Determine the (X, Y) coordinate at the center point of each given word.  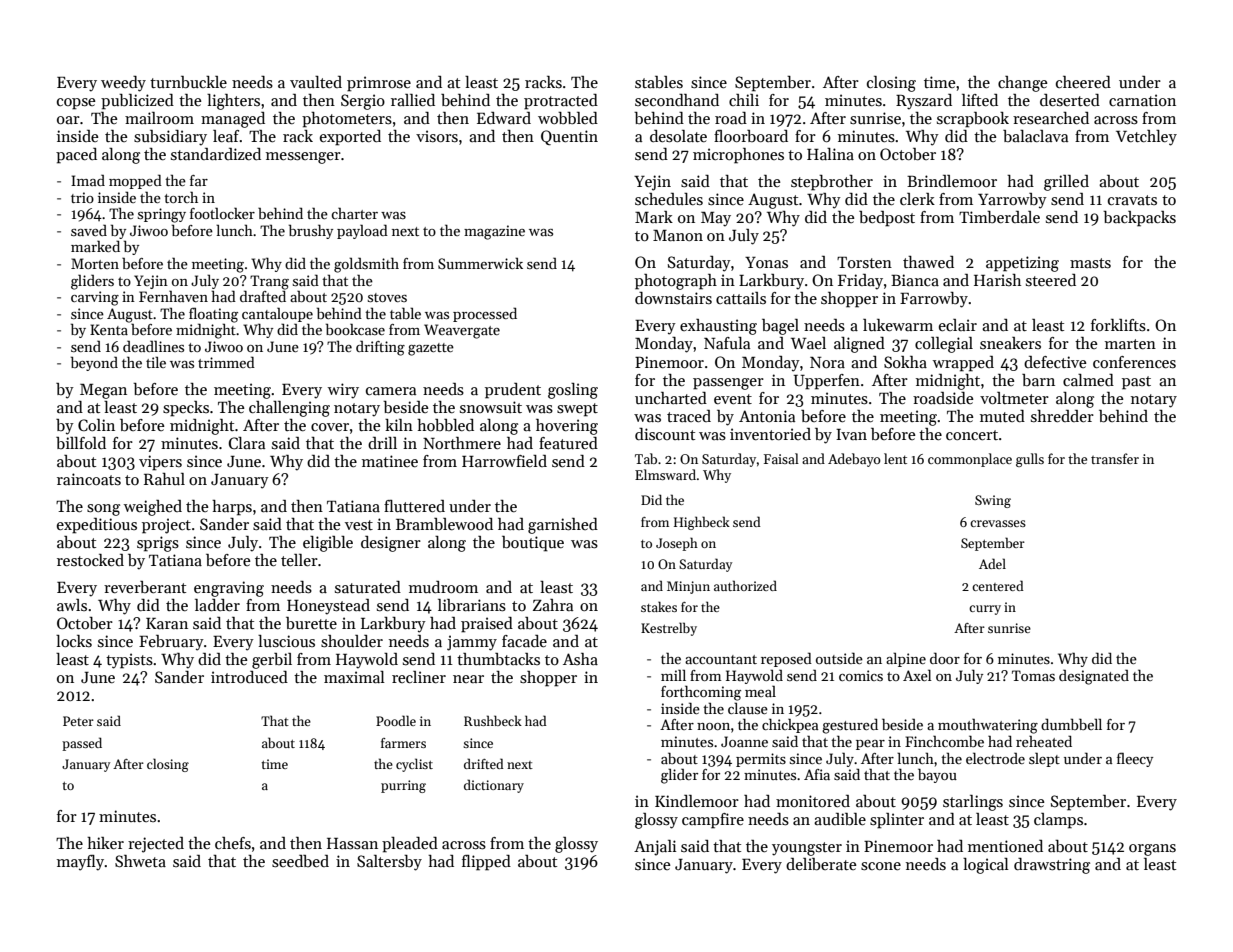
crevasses (998, 523)
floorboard (751, 136)
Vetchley (1146, 138)
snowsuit (491, 407)
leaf (226, 136)
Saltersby (389, 863)
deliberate (821, 864)
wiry (343, 391)
